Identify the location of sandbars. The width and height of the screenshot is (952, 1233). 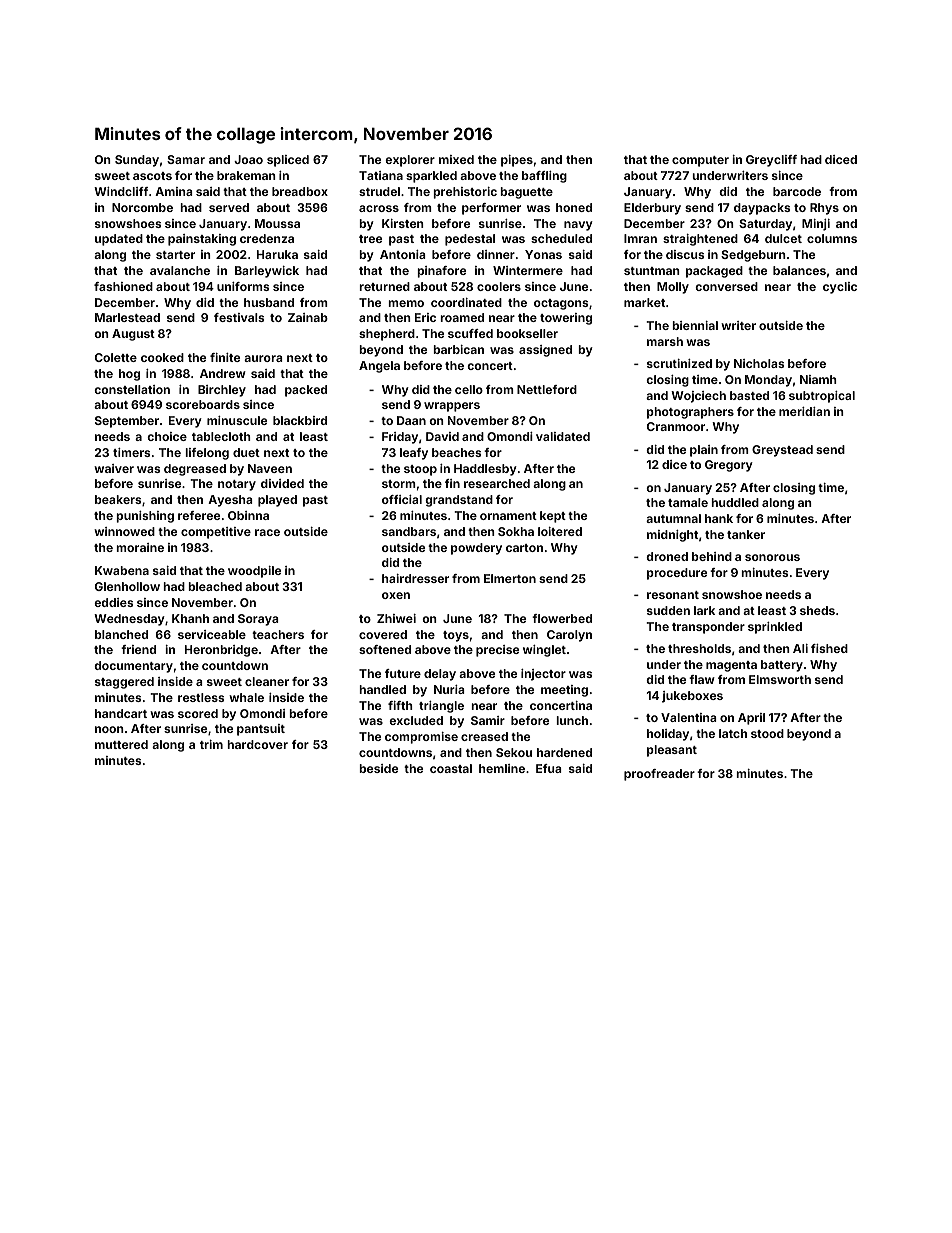
(409, 531).
